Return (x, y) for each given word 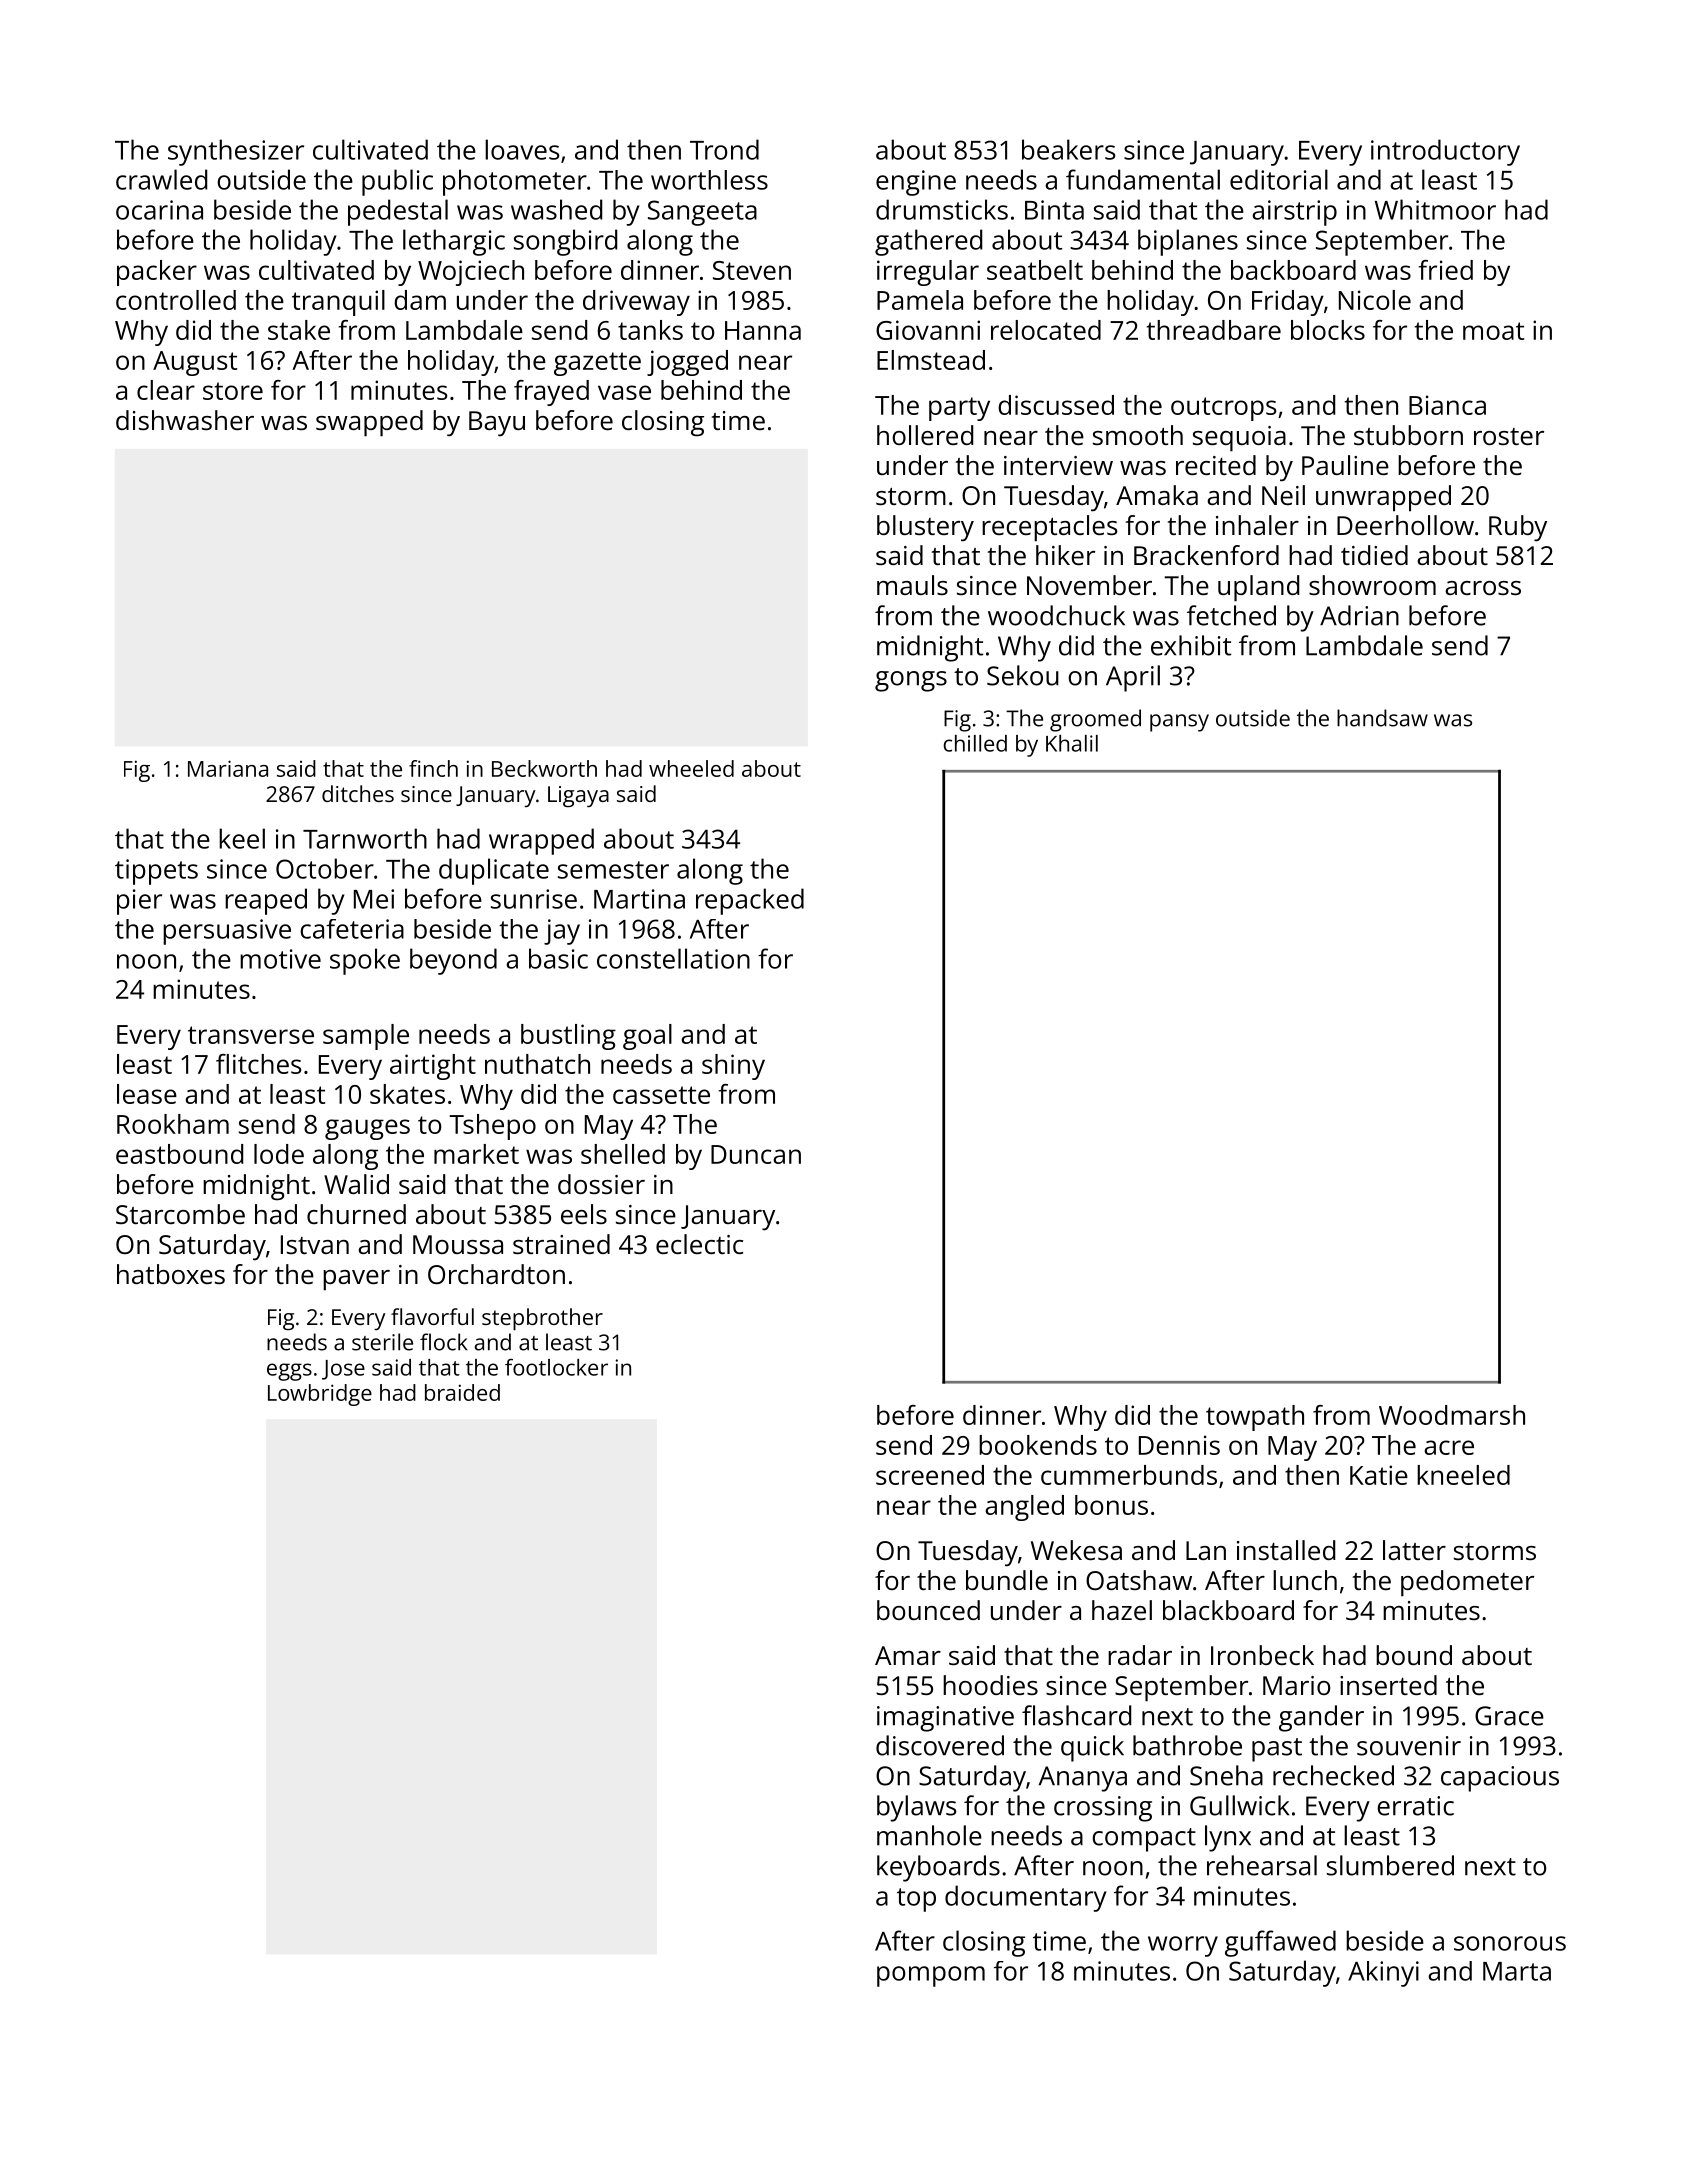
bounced (928, 1610)
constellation (673, 958)
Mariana (228, 768)
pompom (931, 1976)
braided (462, 1392)
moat (1493, 331)
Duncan (756, 1154)
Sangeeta (702, 213)
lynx (1228, 1838)
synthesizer (236, 152)
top (916, 1900)
